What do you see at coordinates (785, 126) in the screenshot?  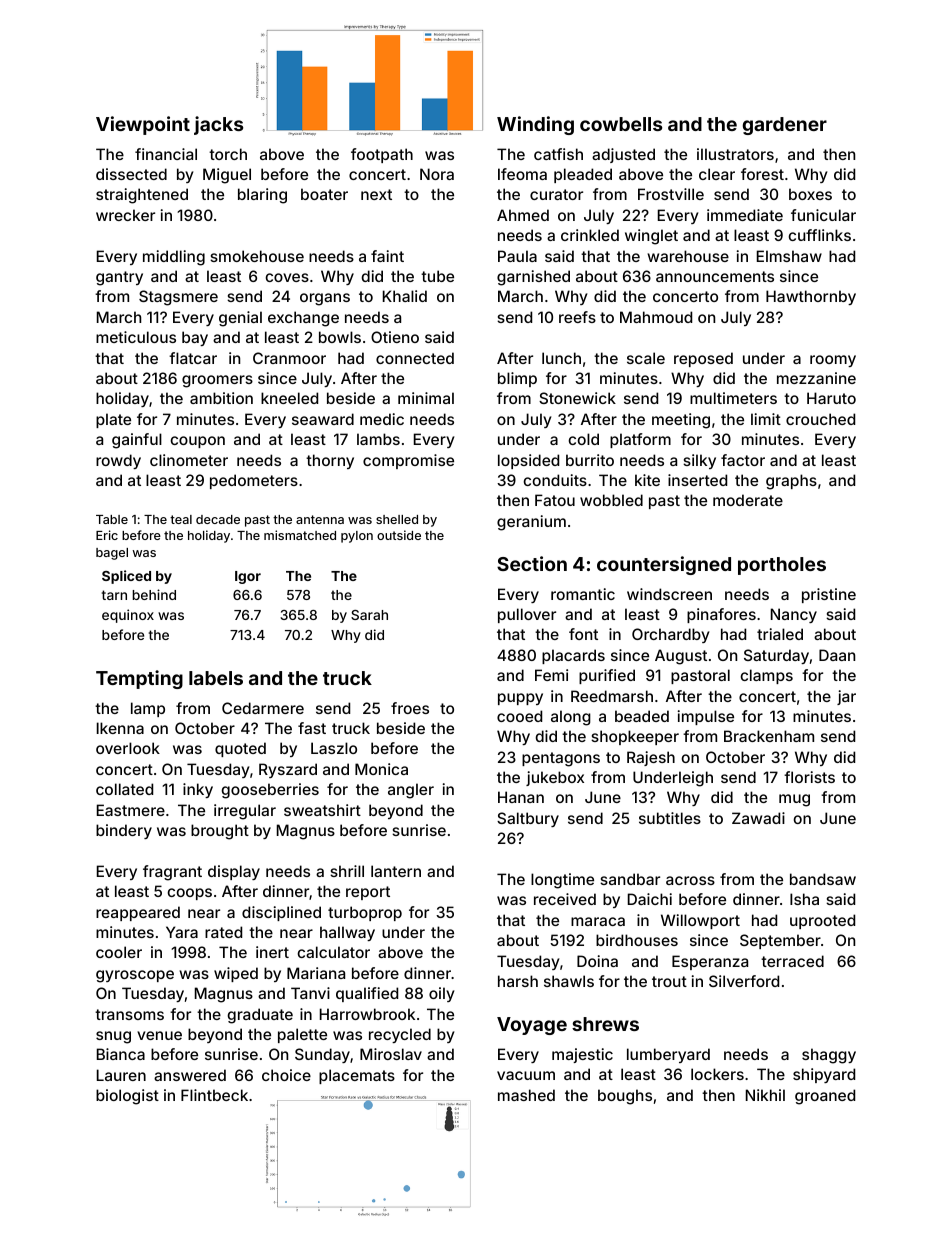 I see `gardener` at bounding box center [785, 126].
